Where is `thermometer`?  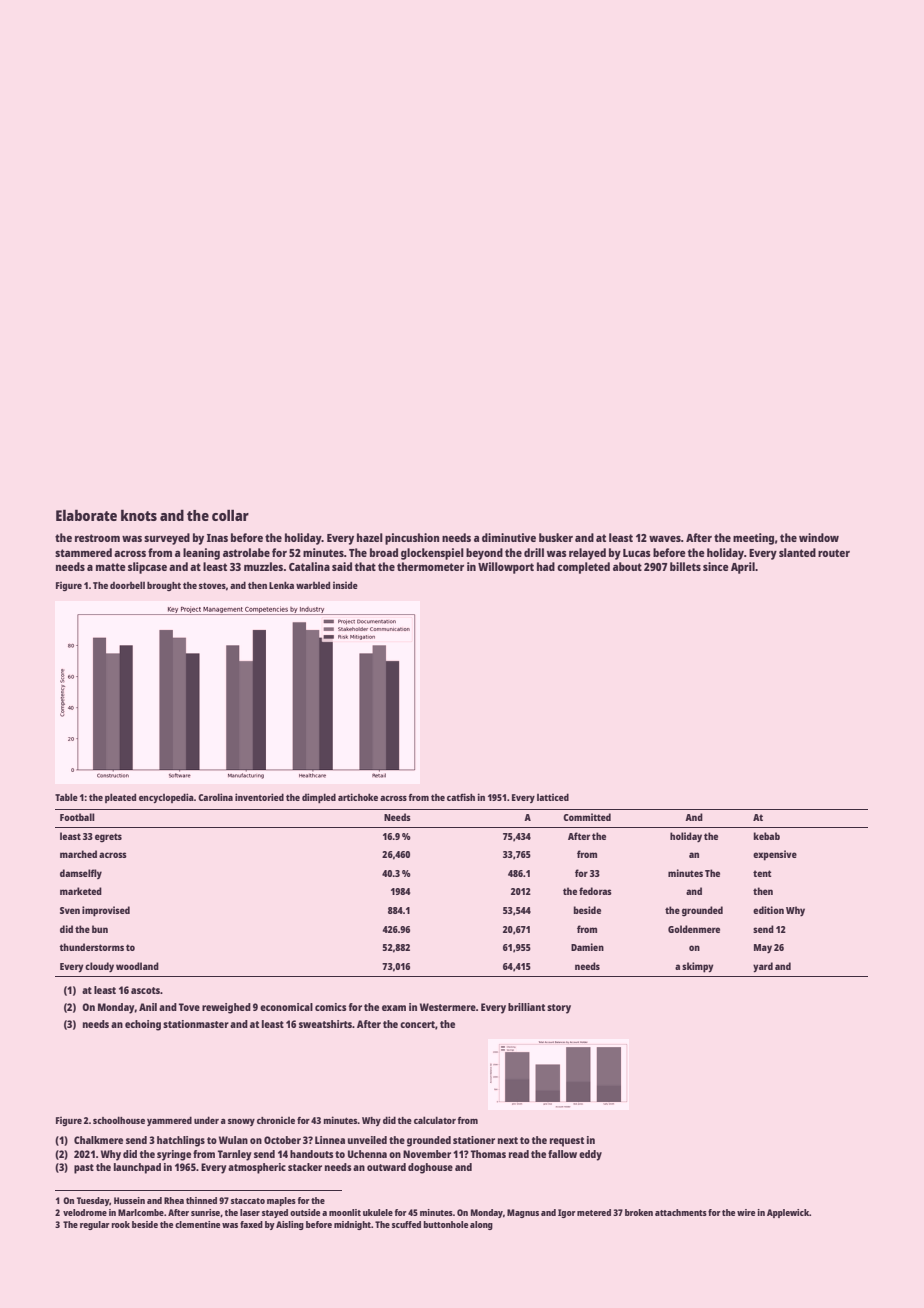 thermometer is located at coordinates (430, 566).
